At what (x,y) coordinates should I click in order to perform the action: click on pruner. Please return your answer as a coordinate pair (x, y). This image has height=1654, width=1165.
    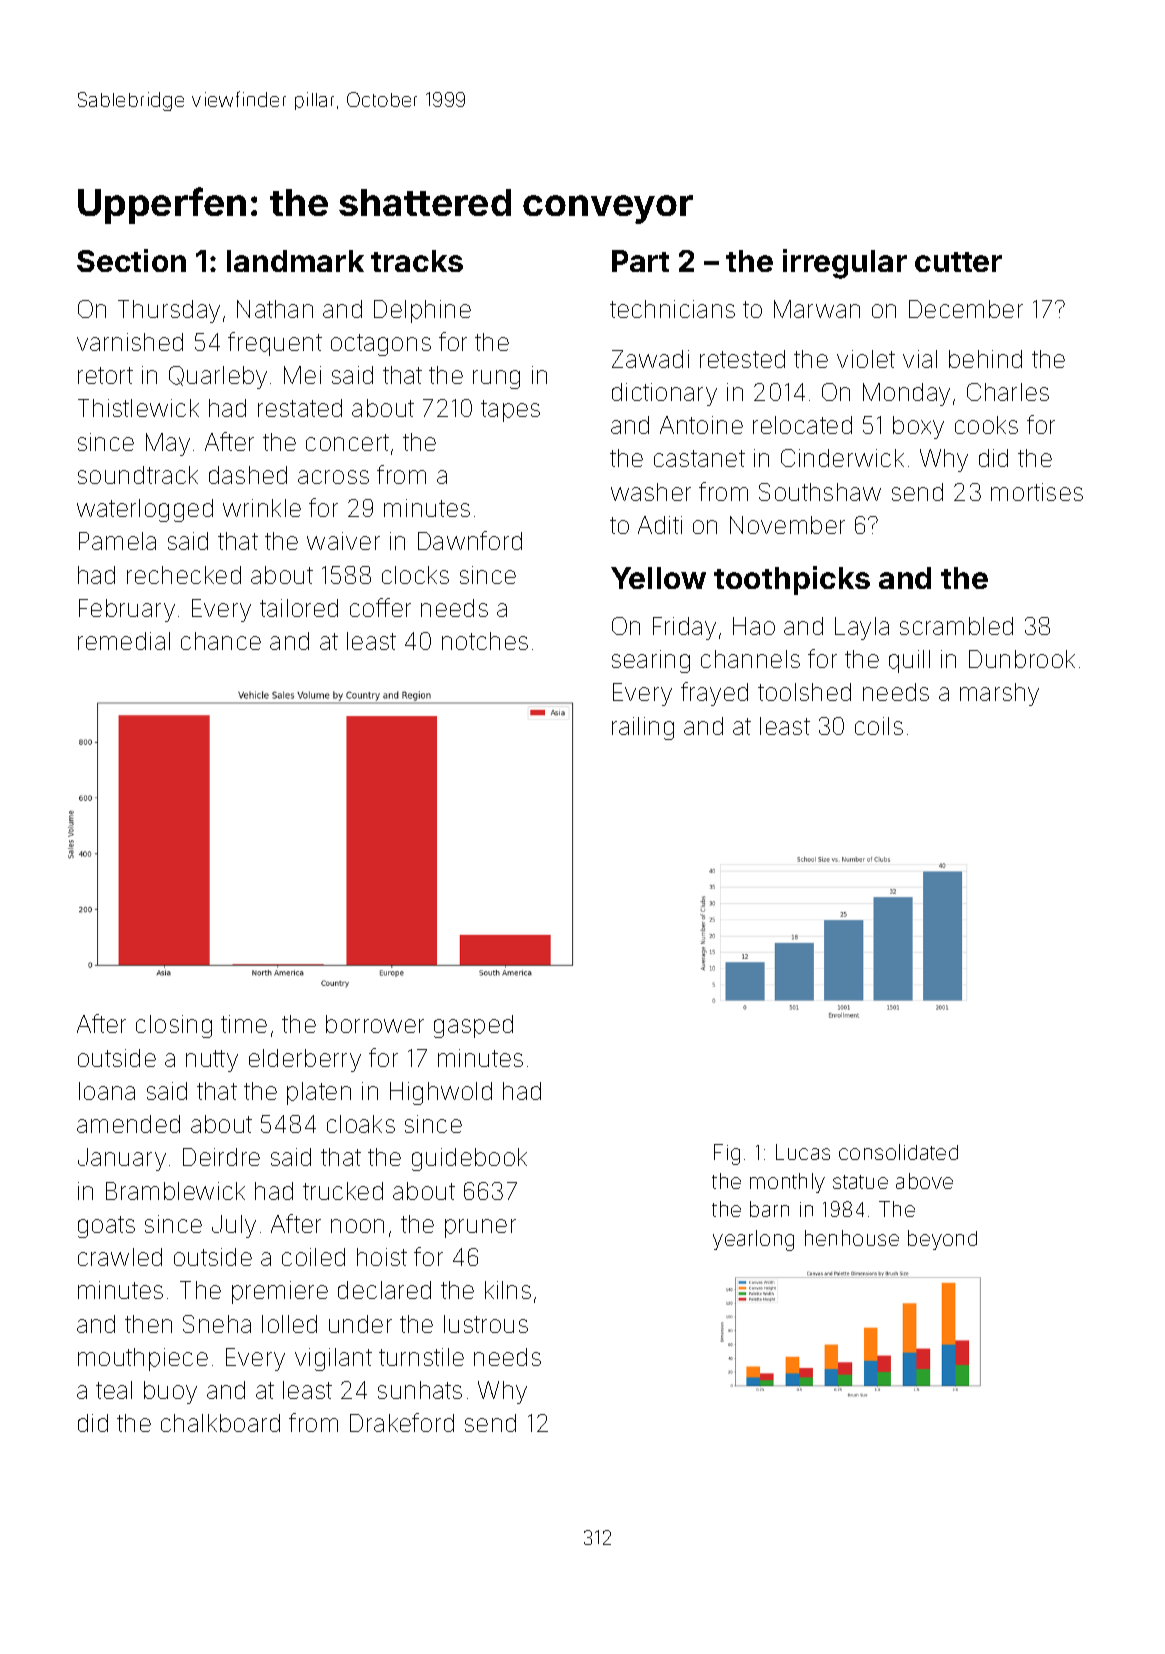
    Looking at the image, I should click on (480, 1228).
